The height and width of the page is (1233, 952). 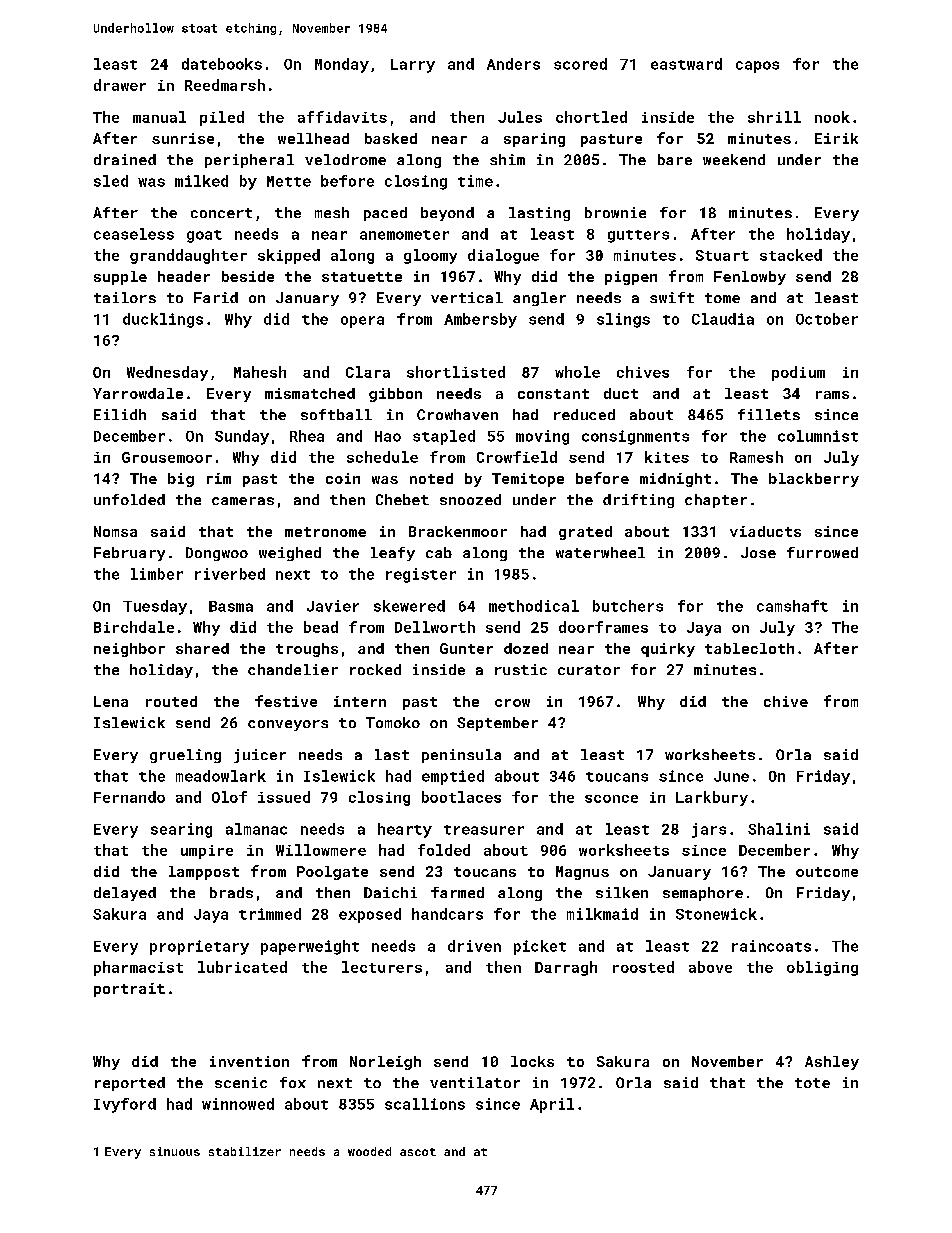 What do you see at coordinates (534, 140) in the page?
I see `sparing` at bounding box center [534, 140].
